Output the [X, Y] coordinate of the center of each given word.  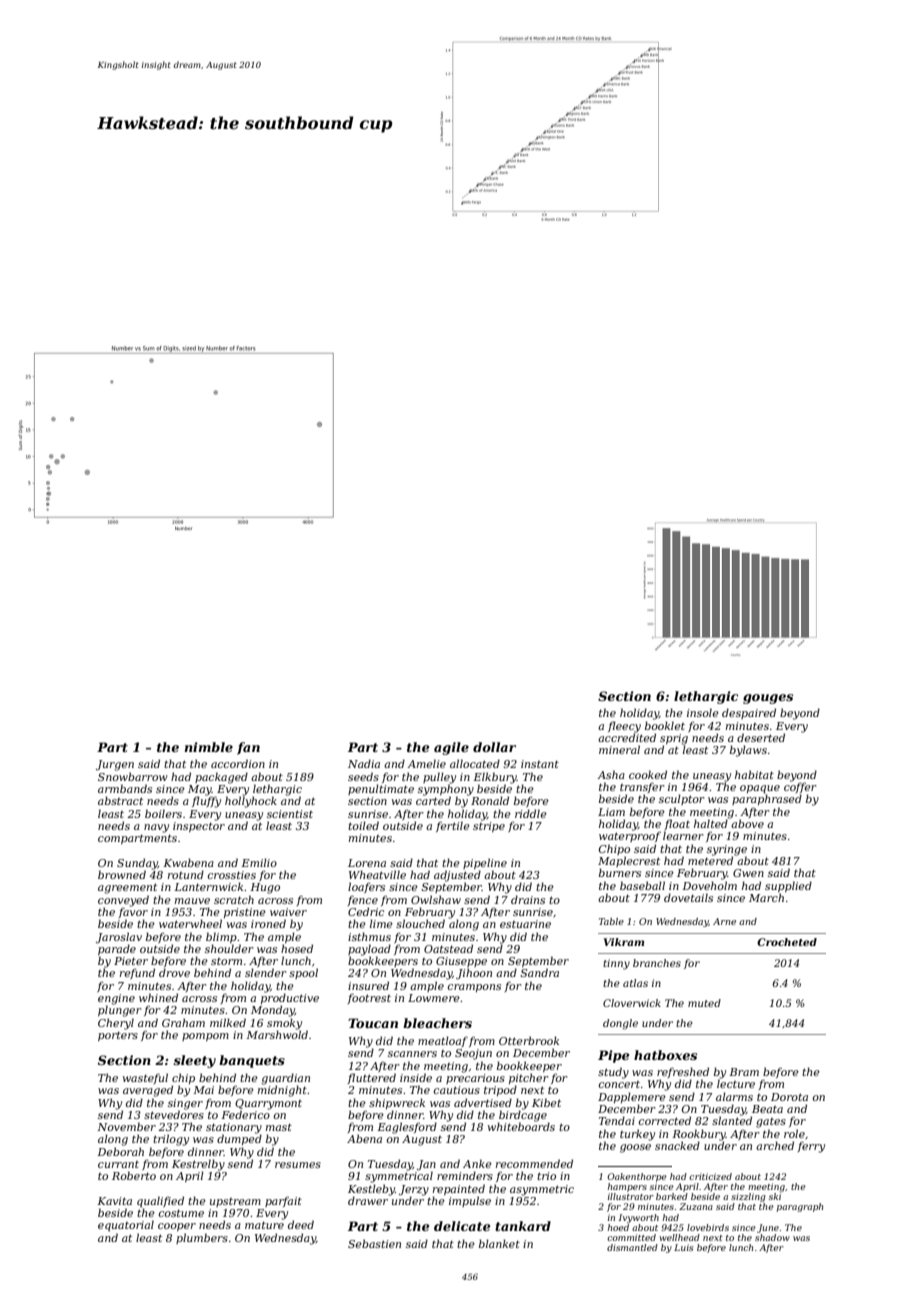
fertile [453, 826]
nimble [208, 747]
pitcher [529, 1078]
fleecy [624, 727]
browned [122, 874]
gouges [768, 699]
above [747, 823]
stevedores [174, 1114]
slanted [732, 1120]
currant [118, 1164]
